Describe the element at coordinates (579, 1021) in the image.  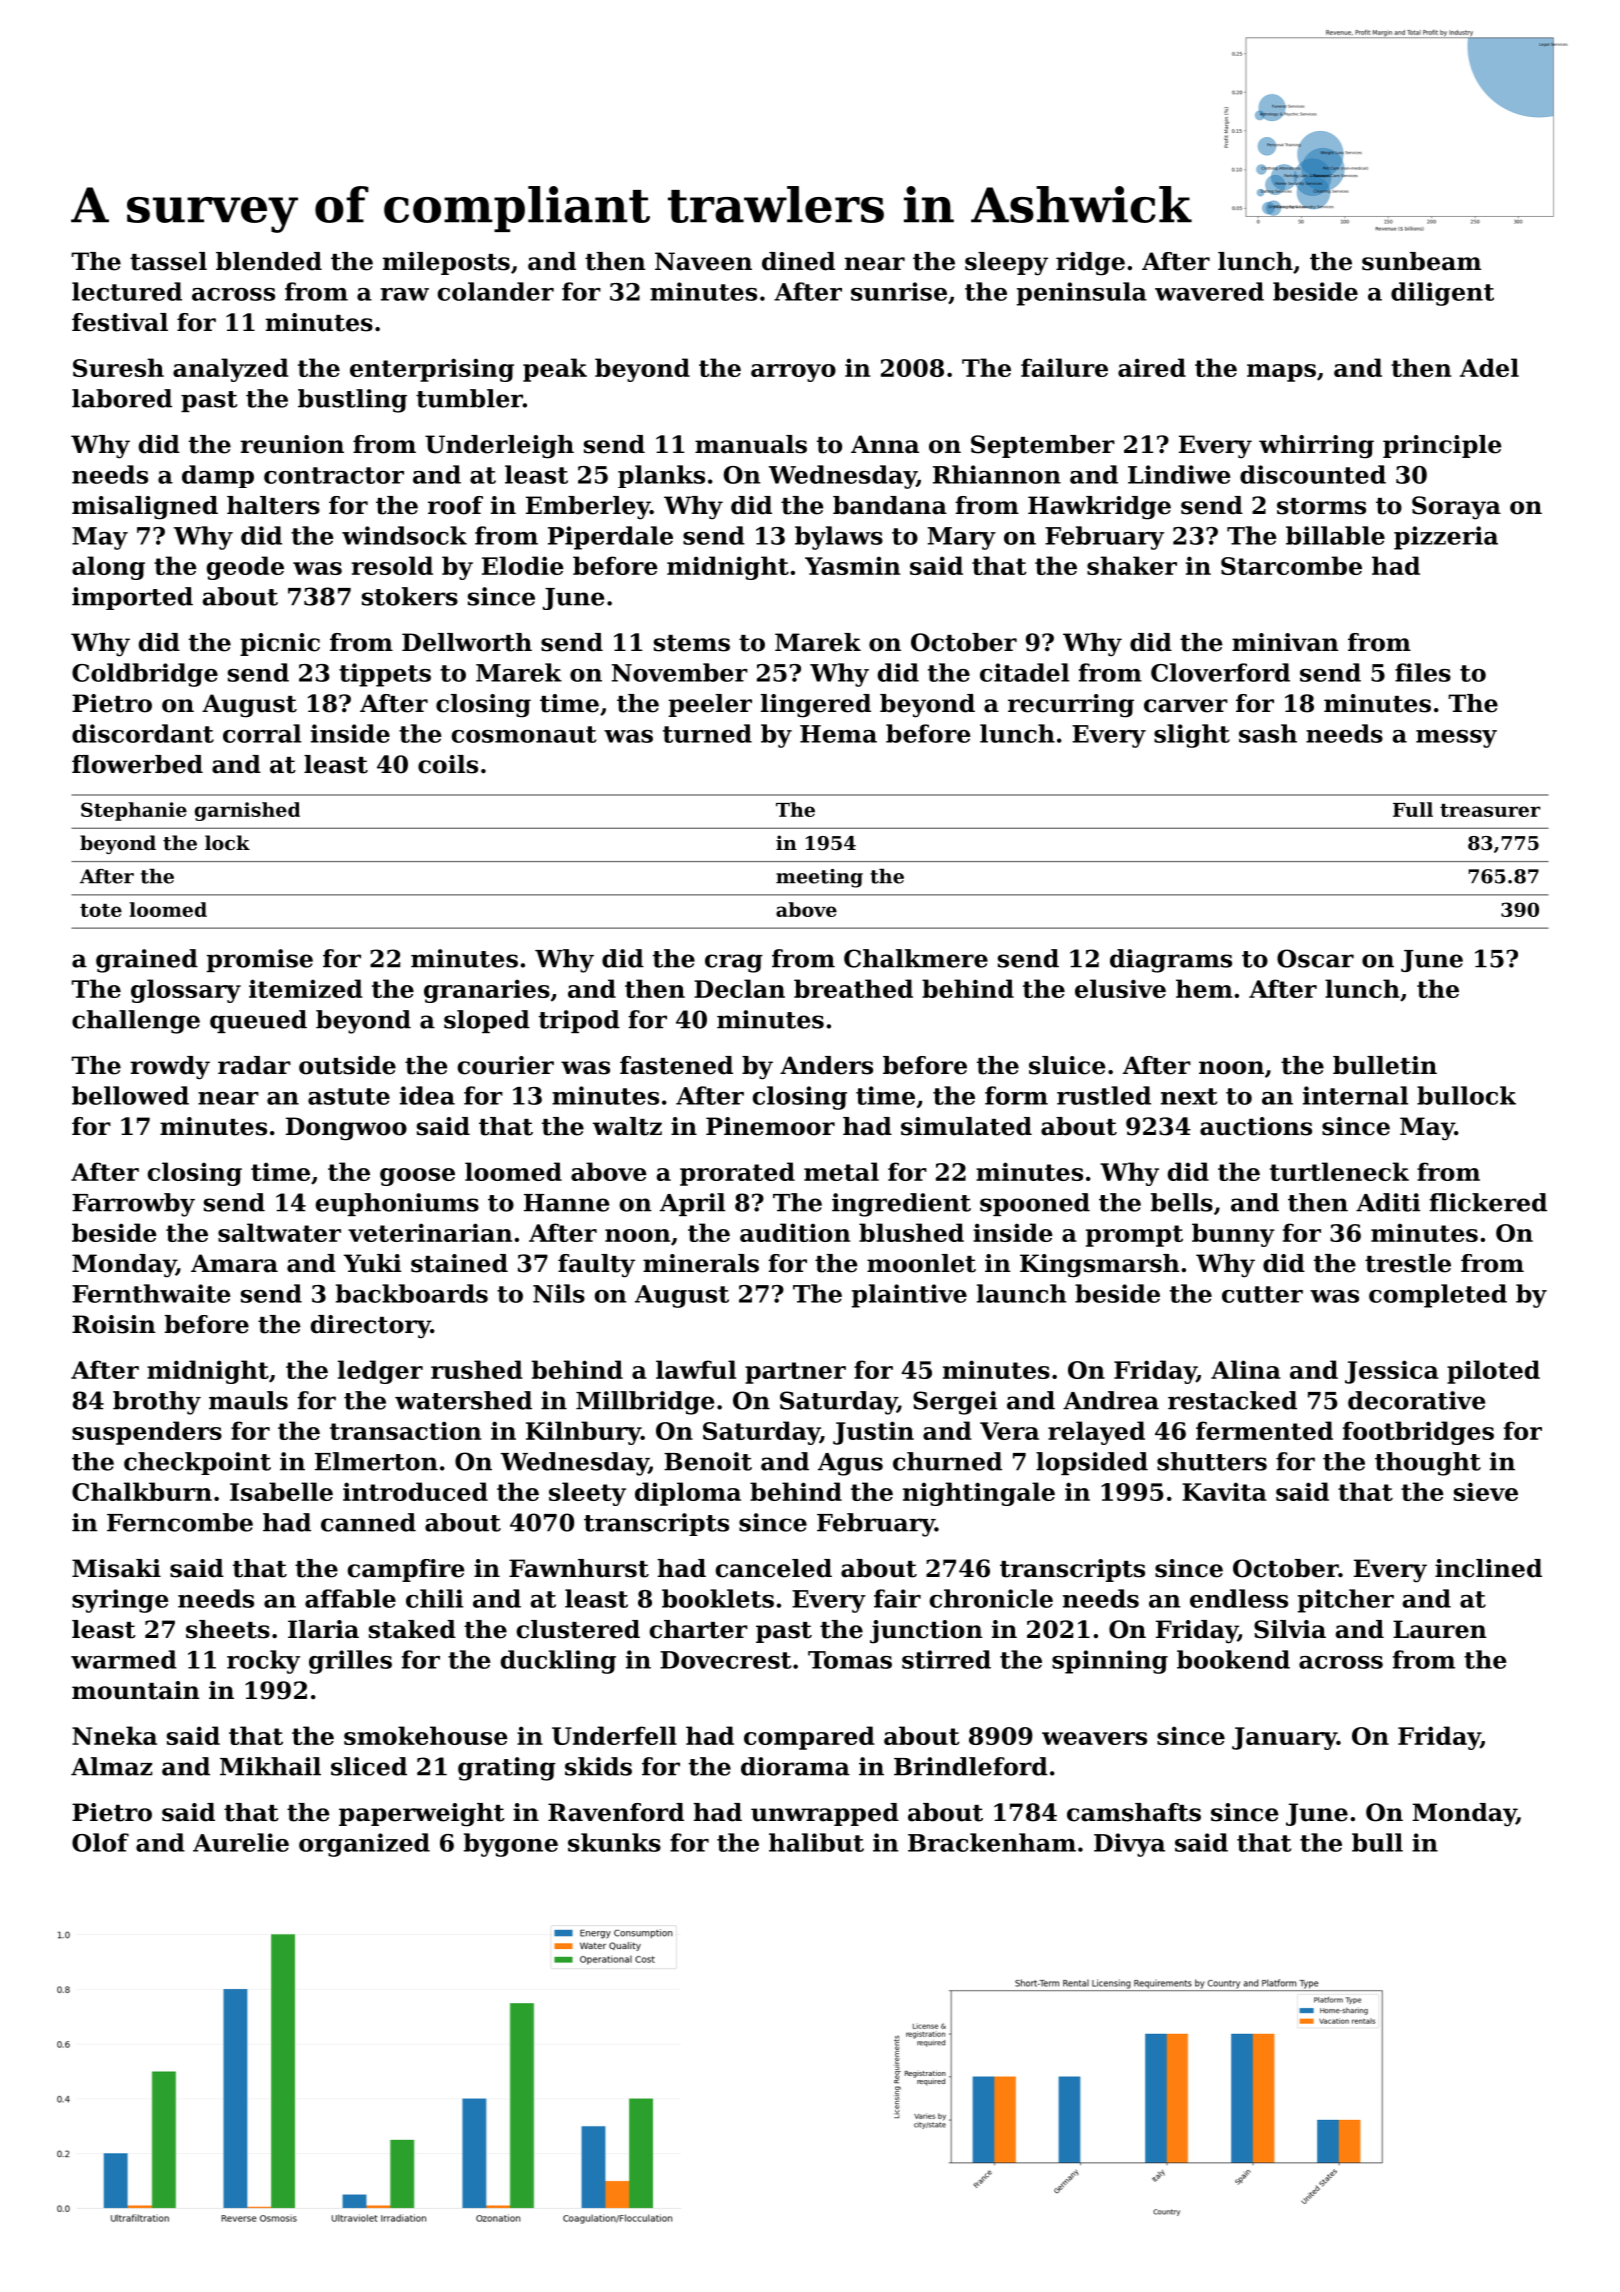
I see `tripod` at that location.
